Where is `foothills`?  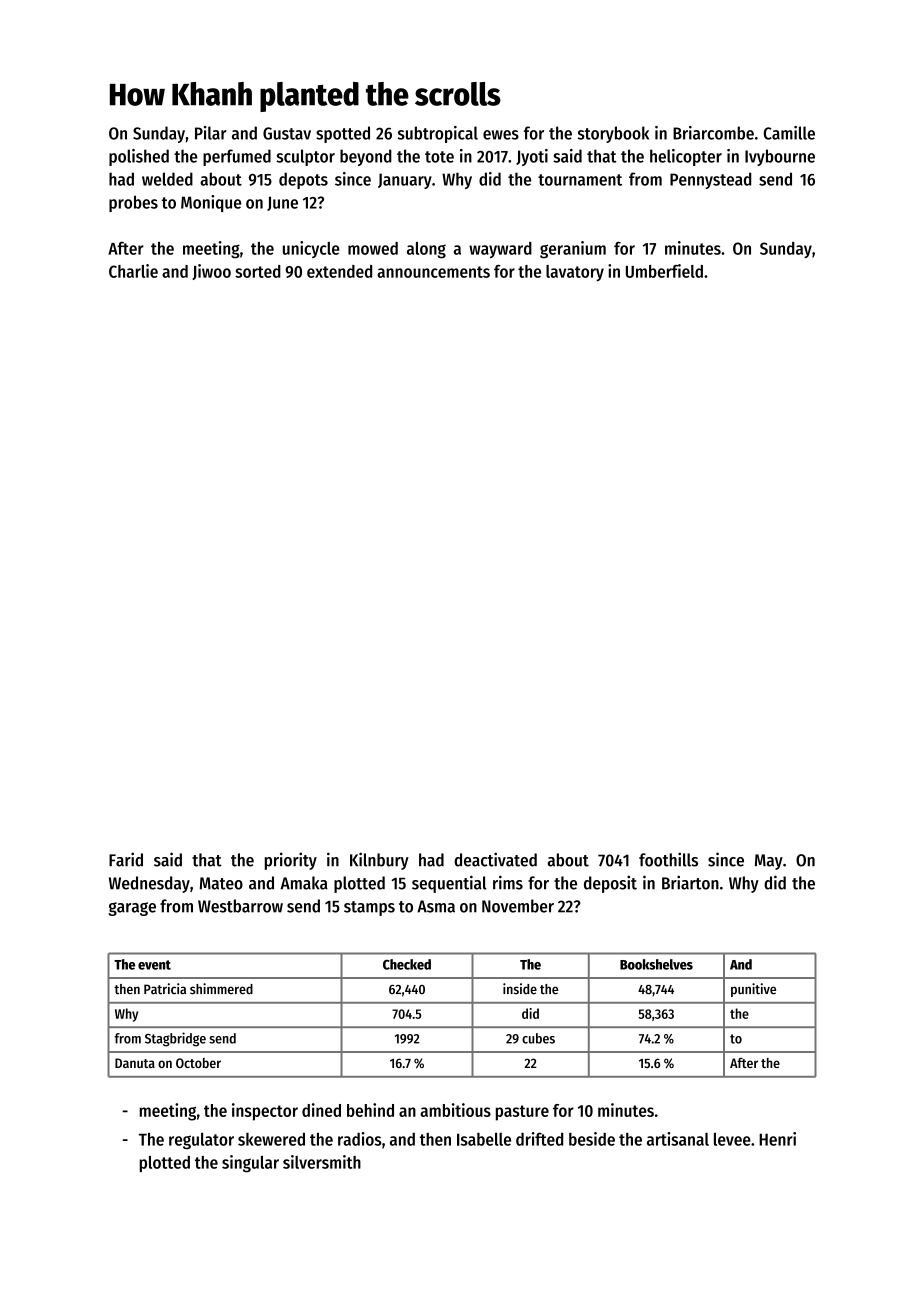 foothills is located at coordinates (668, 859).
